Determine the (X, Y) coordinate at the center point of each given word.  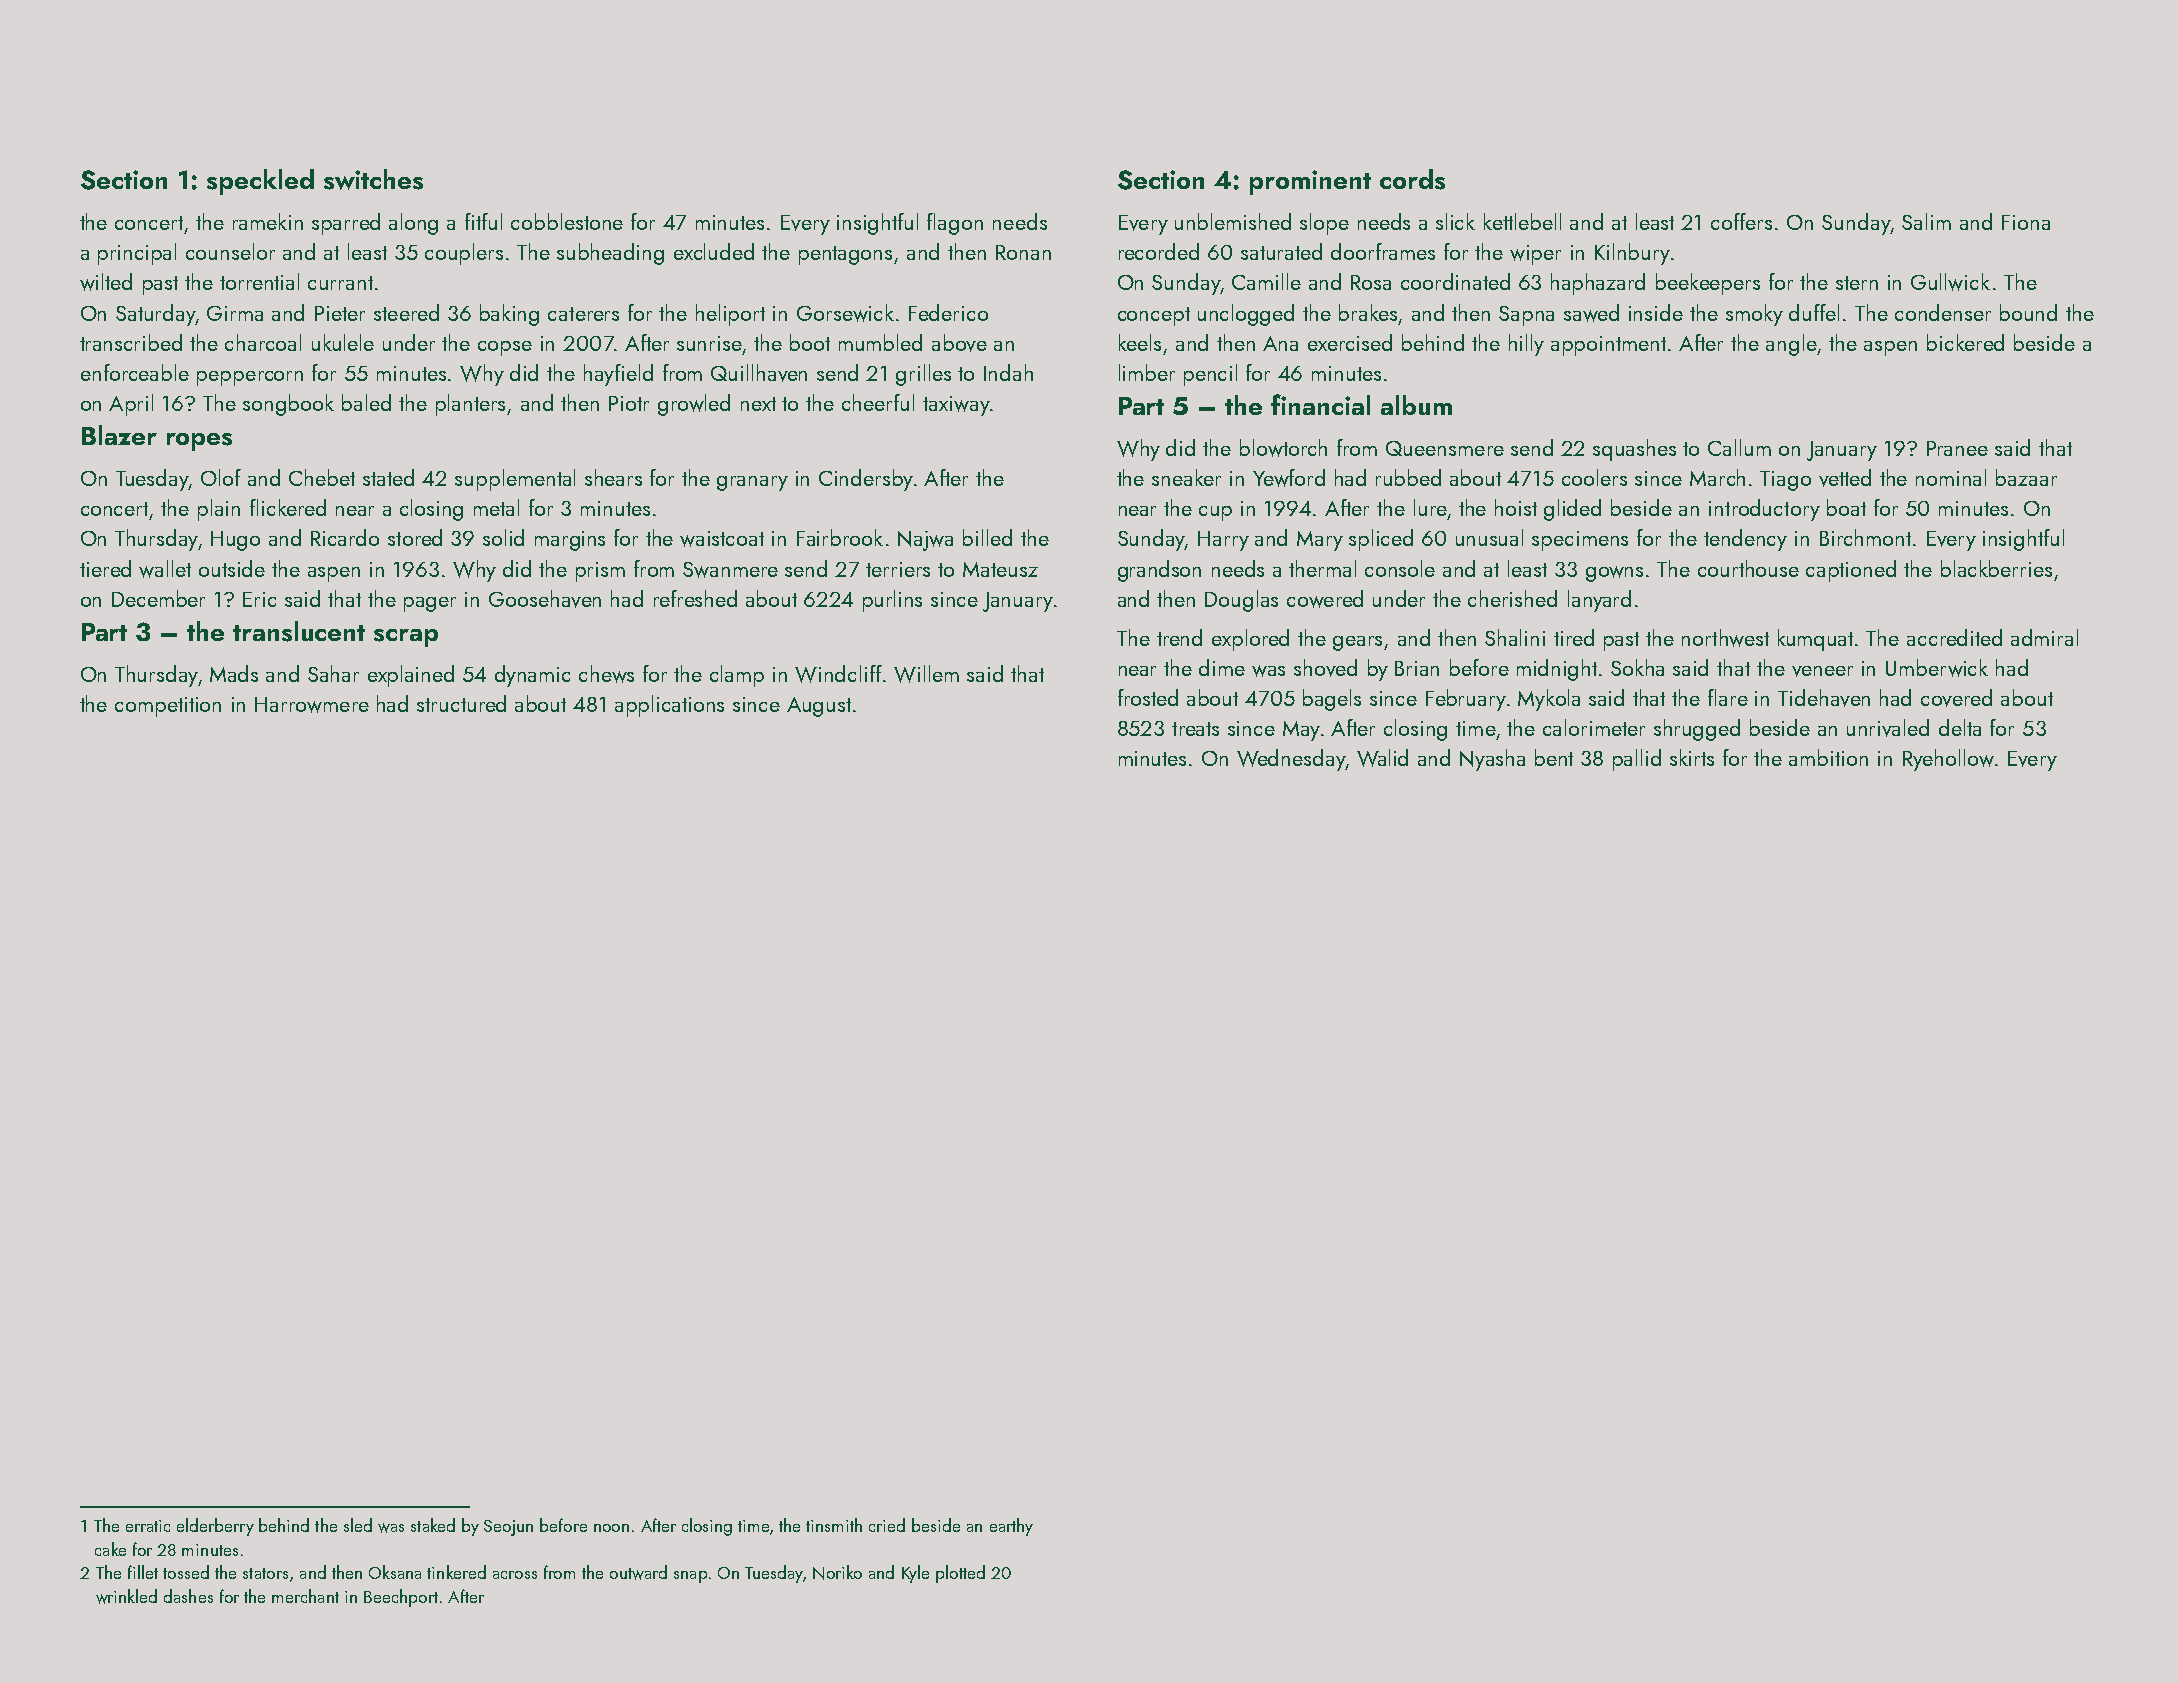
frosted (1148, 697)
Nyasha (1492, 760)
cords (1412, 179)
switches (373, 179)
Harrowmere (312, 705)
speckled (260, 182)
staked (433, 1525)
